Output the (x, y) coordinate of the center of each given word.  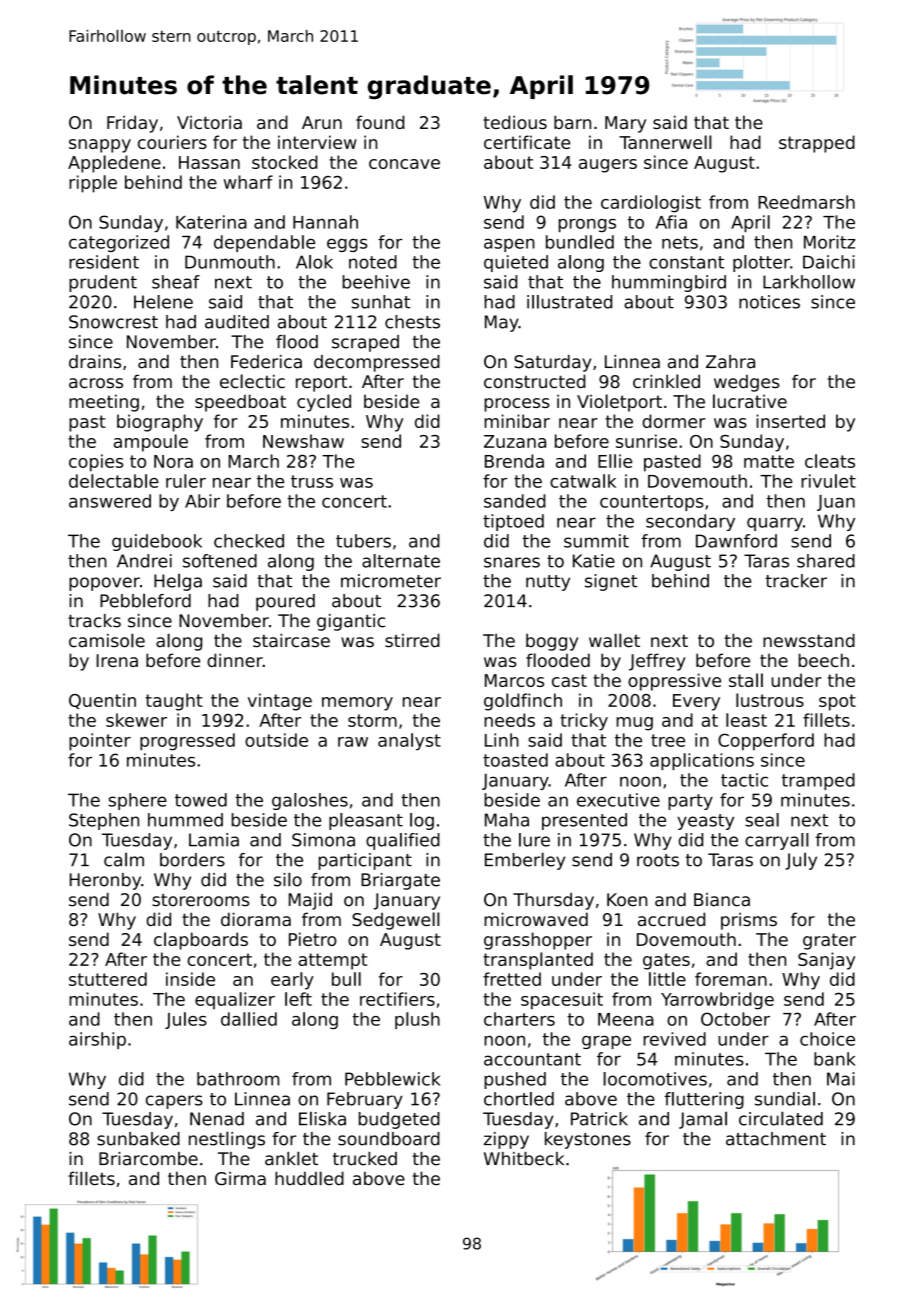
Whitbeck (524, 1159)
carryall (777, 841)
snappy (100, 146)
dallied (249, 1019)
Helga (178, 582)
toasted (515, 760)
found (380, 122)
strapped (817, 144)
